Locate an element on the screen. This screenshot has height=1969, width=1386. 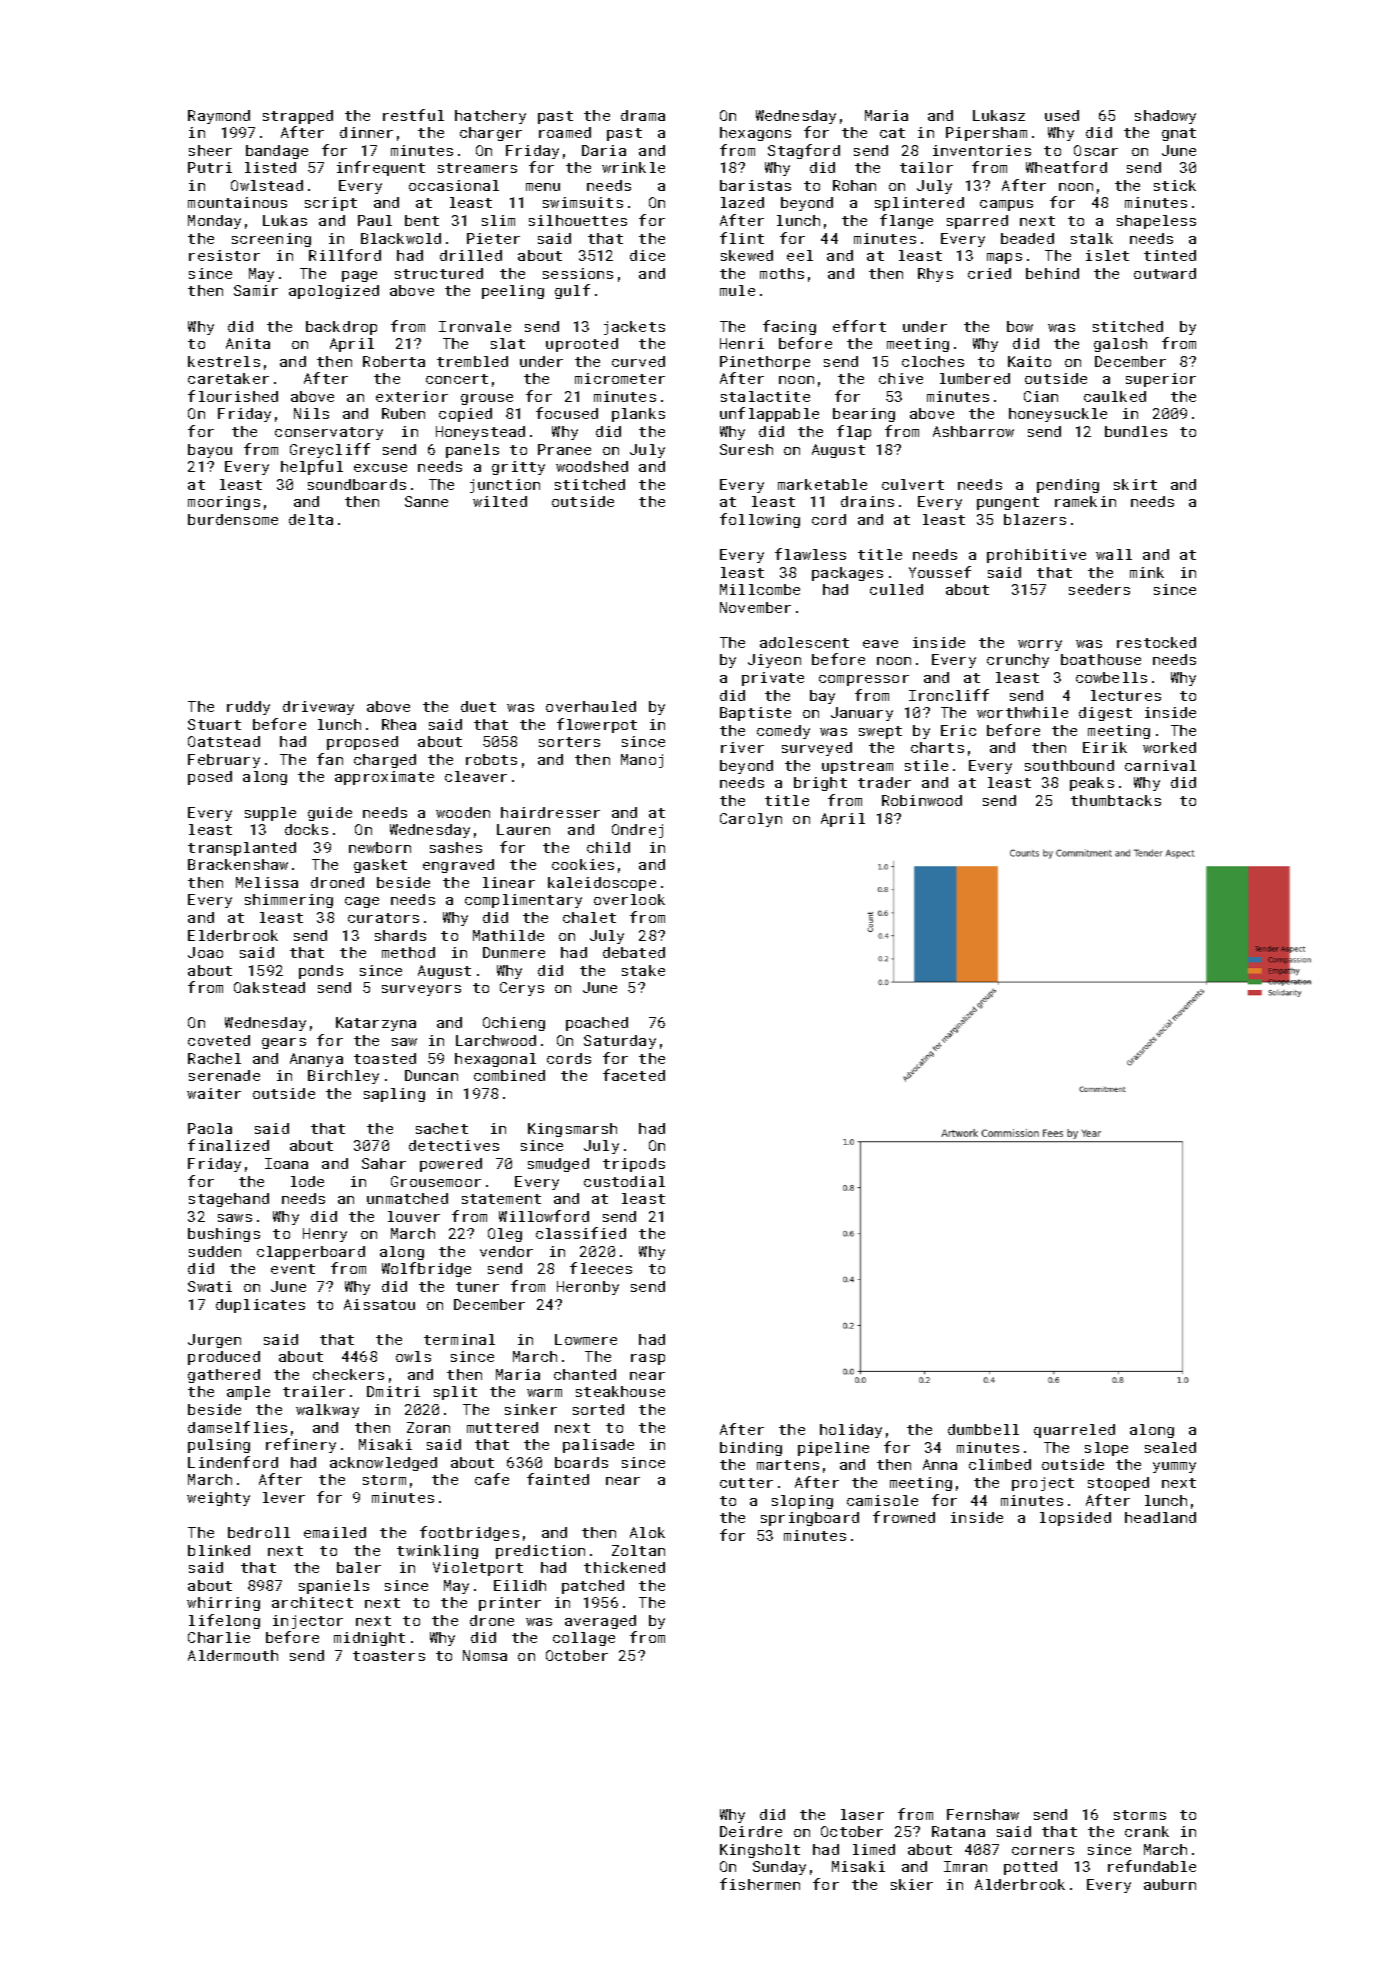
Alderbrook is located at coordinates (1020, 1884).
